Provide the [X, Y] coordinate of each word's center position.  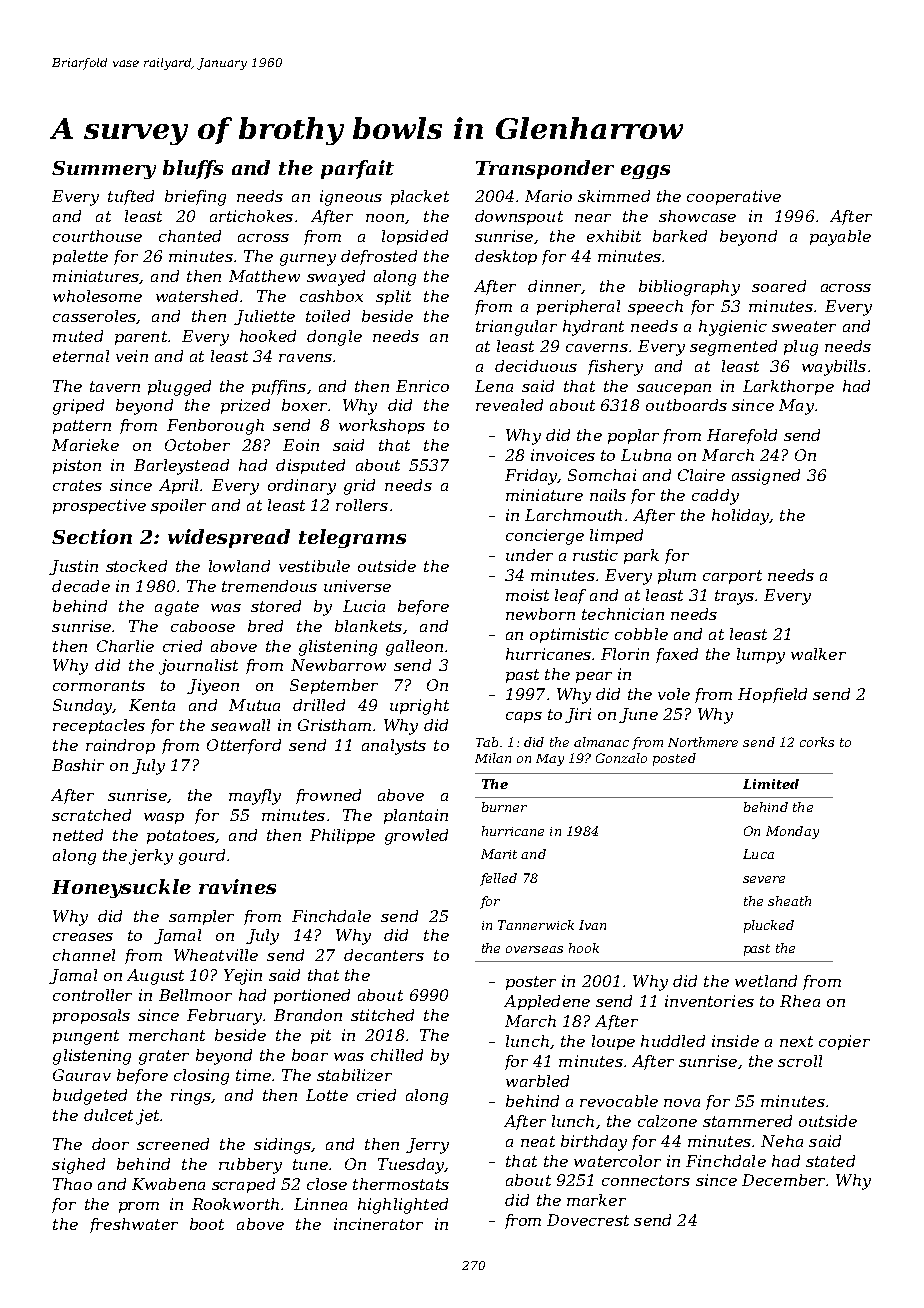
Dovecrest [588, 1220]
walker [818, 654]
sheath [789, 901]
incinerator [378, 1224]
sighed [78, 1166]
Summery [104, 170]
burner [504, 807]
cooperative [734, 197]
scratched [91, 815]
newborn [540, 614]
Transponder [545, 169]
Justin [73, 567]
